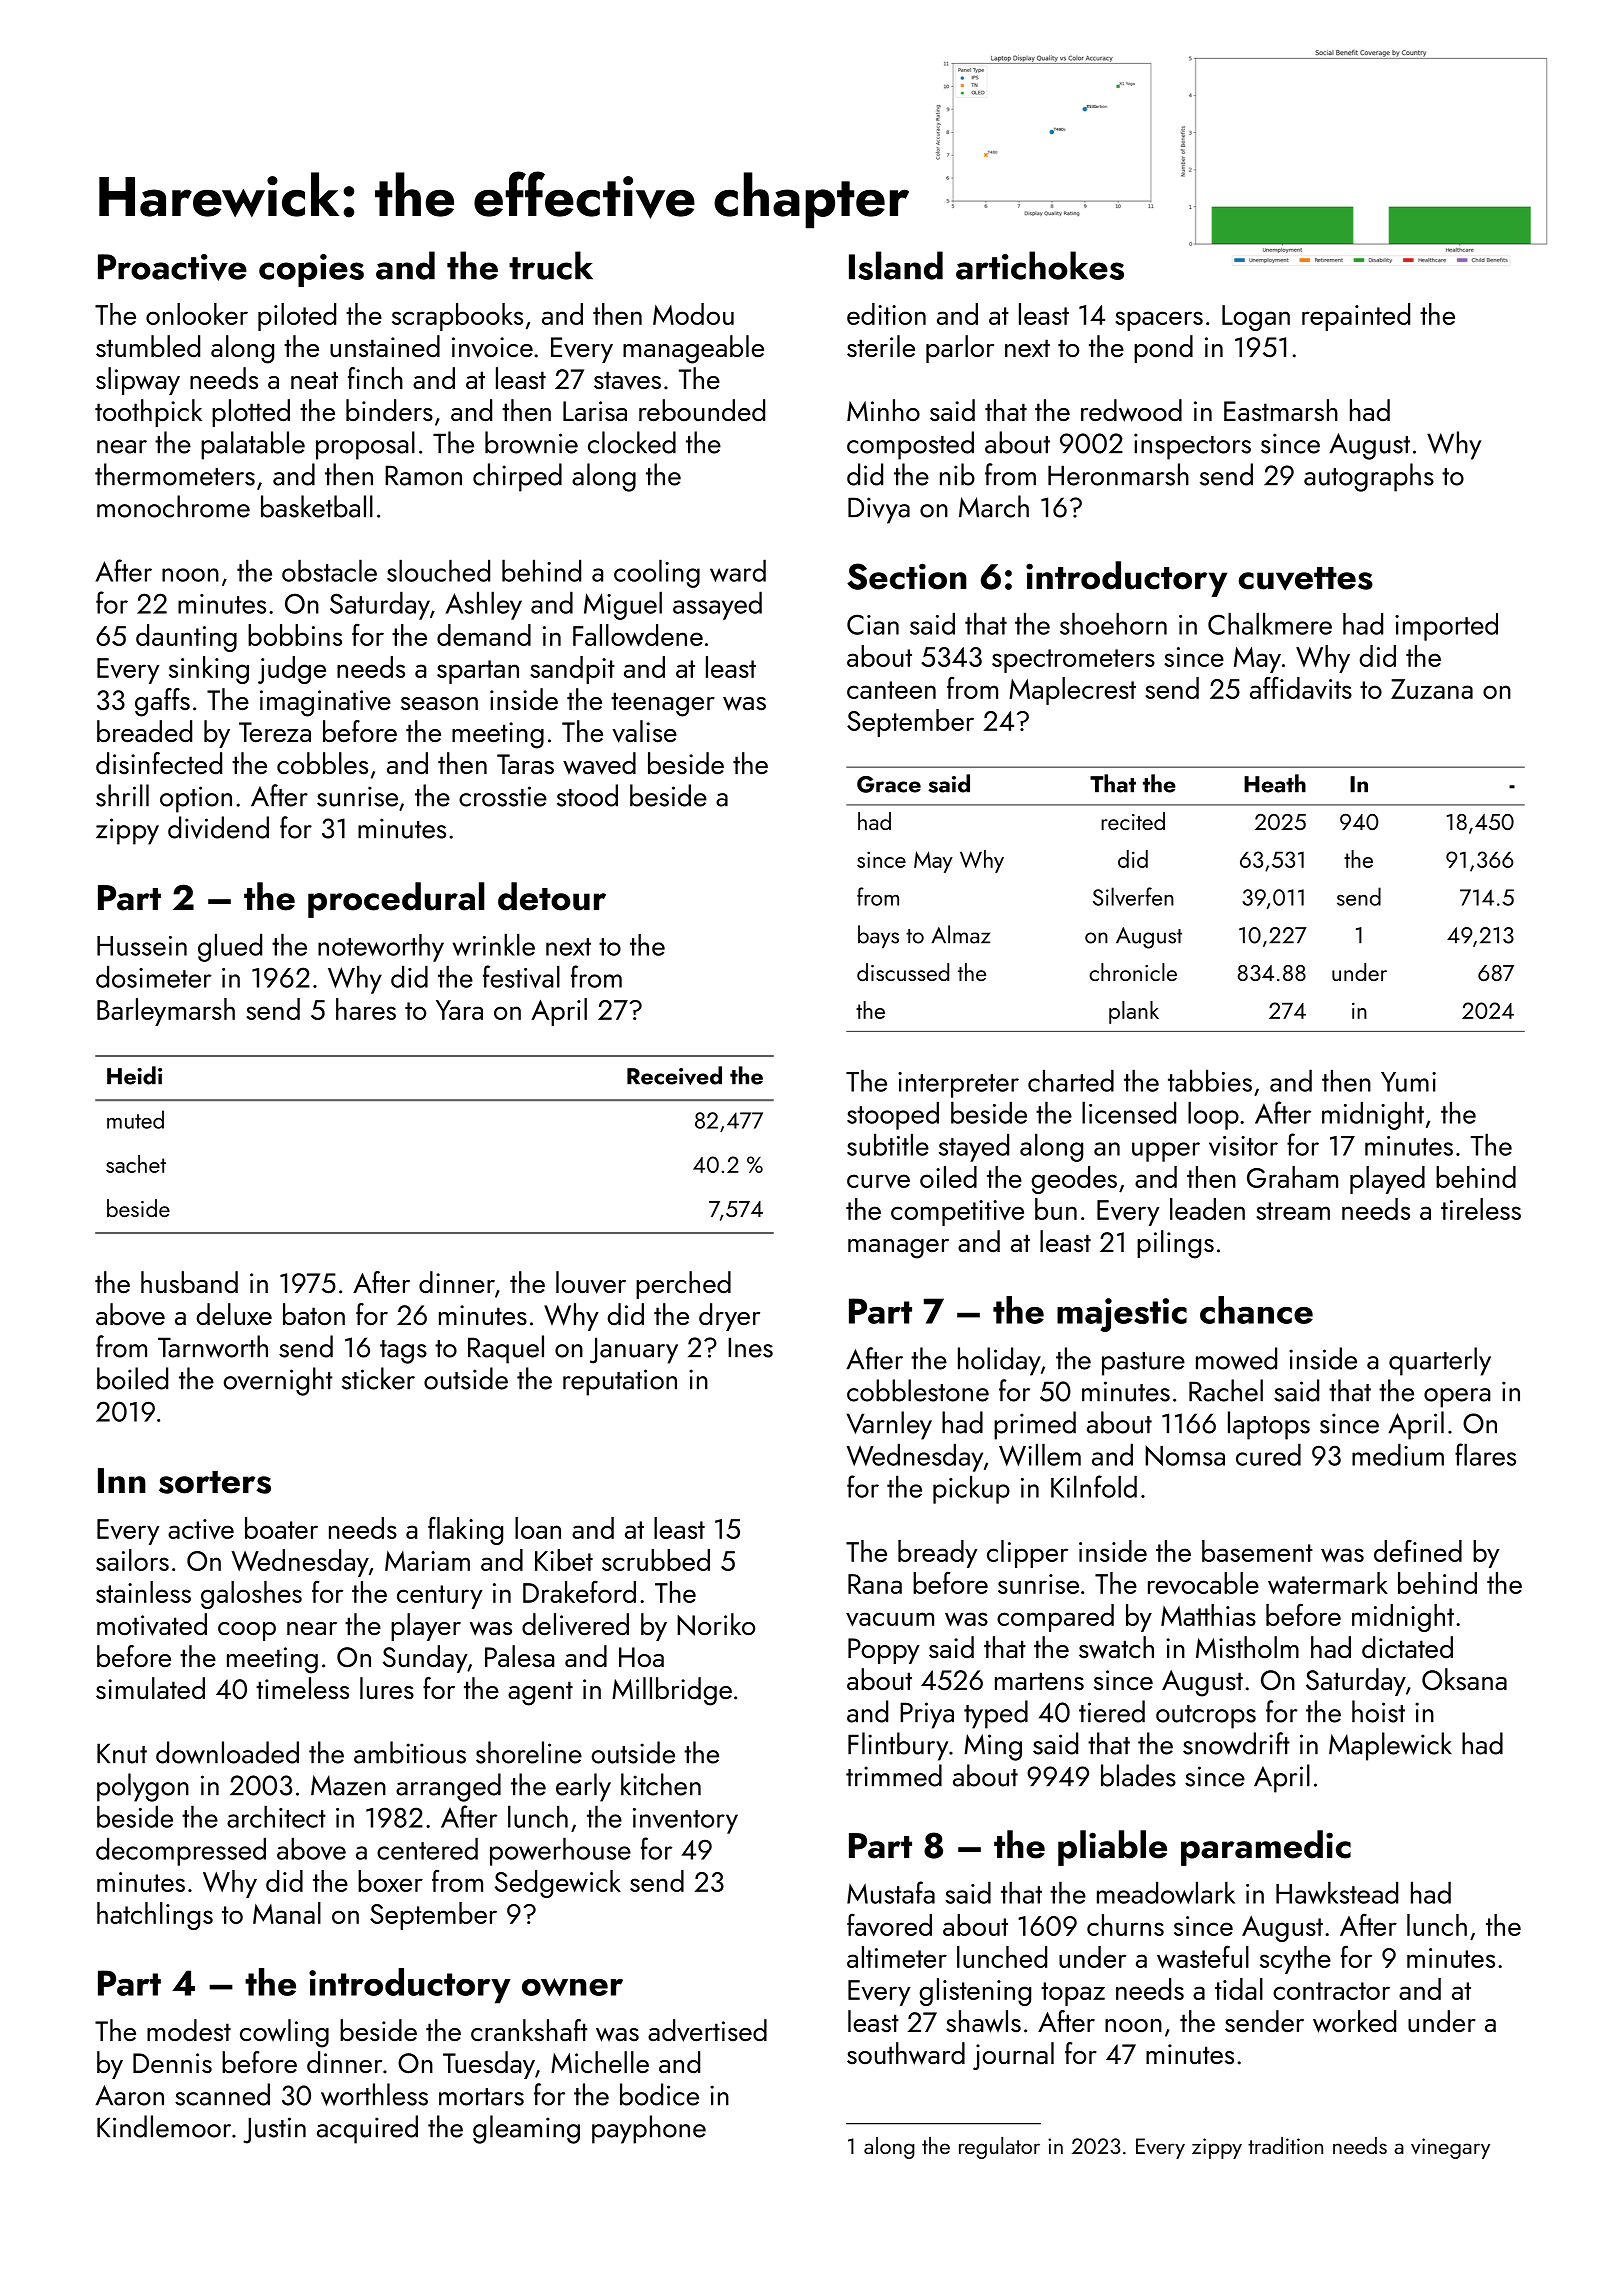  I want to click on pickup, so click(971, 1489).
